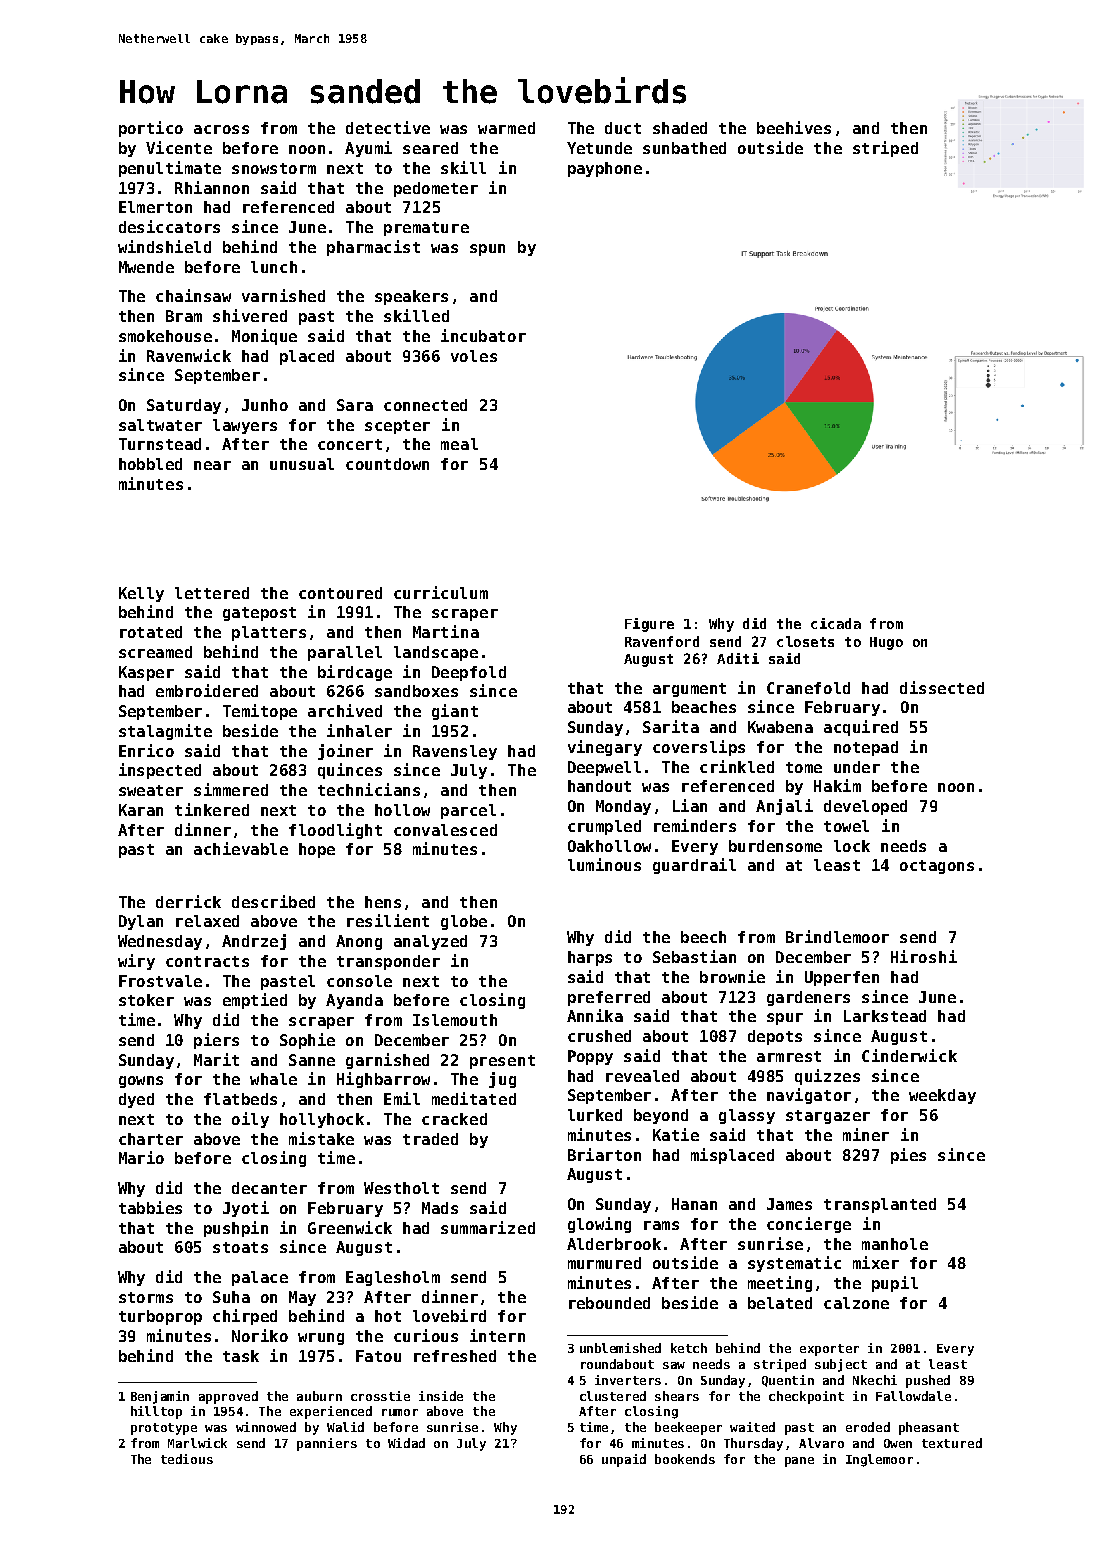 The width and height of the screenshot is (1106, 1565). What do you see at coordinates (221, 129) in the screenshot?
I see `across` at bounding box center [221, 129].
